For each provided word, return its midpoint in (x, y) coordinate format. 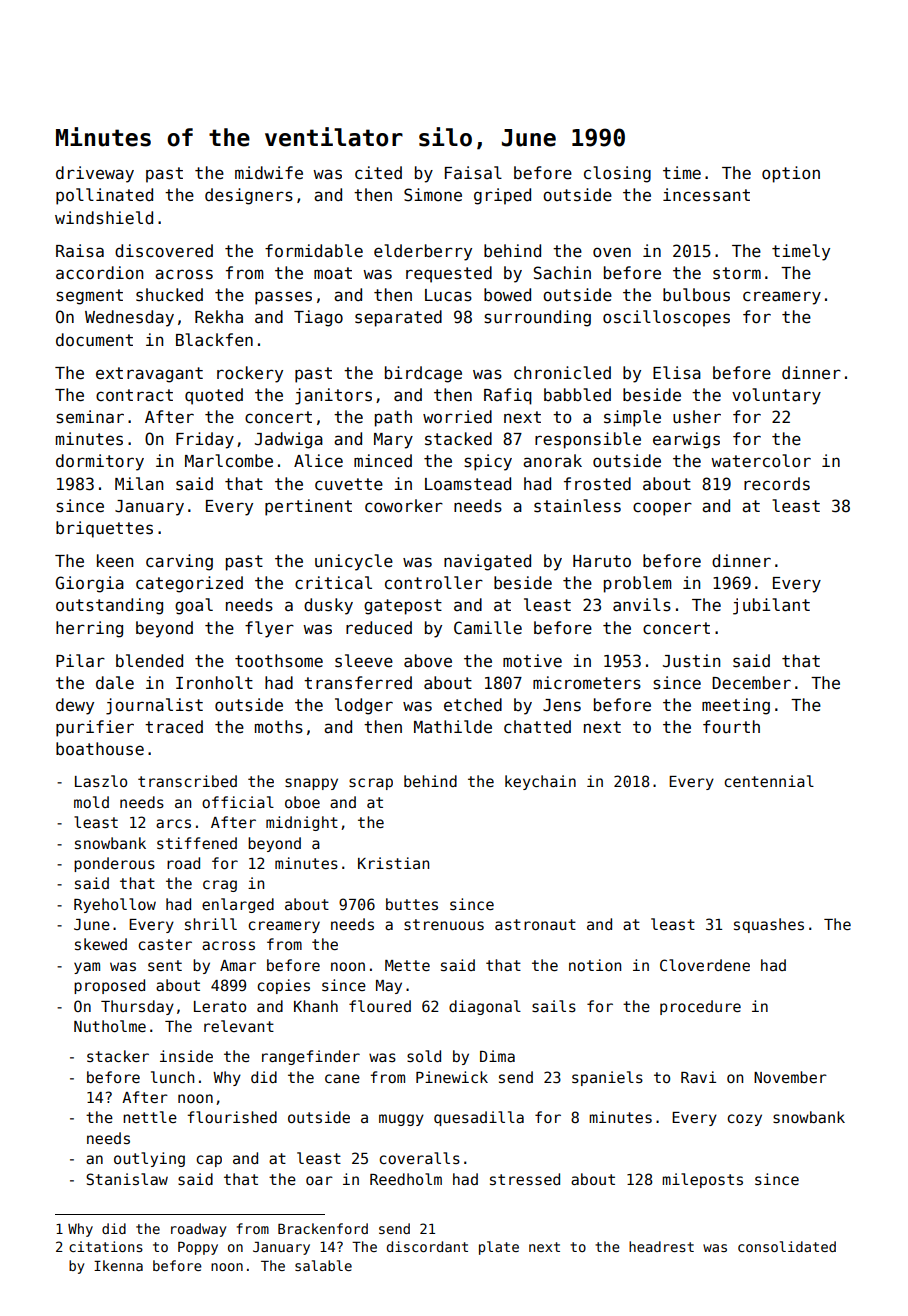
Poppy (198, 1248)
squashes (769, 925)
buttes (412, 904)
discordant (427, 1246)
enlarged (238, 905)
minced (383, 461)
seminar (90, 417)
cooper (662, 509)
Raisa (80, 251)
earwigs (686, 440)
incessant (706, 195)
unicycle (354, 562)
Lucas (448, 295)
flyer (269, 629)
